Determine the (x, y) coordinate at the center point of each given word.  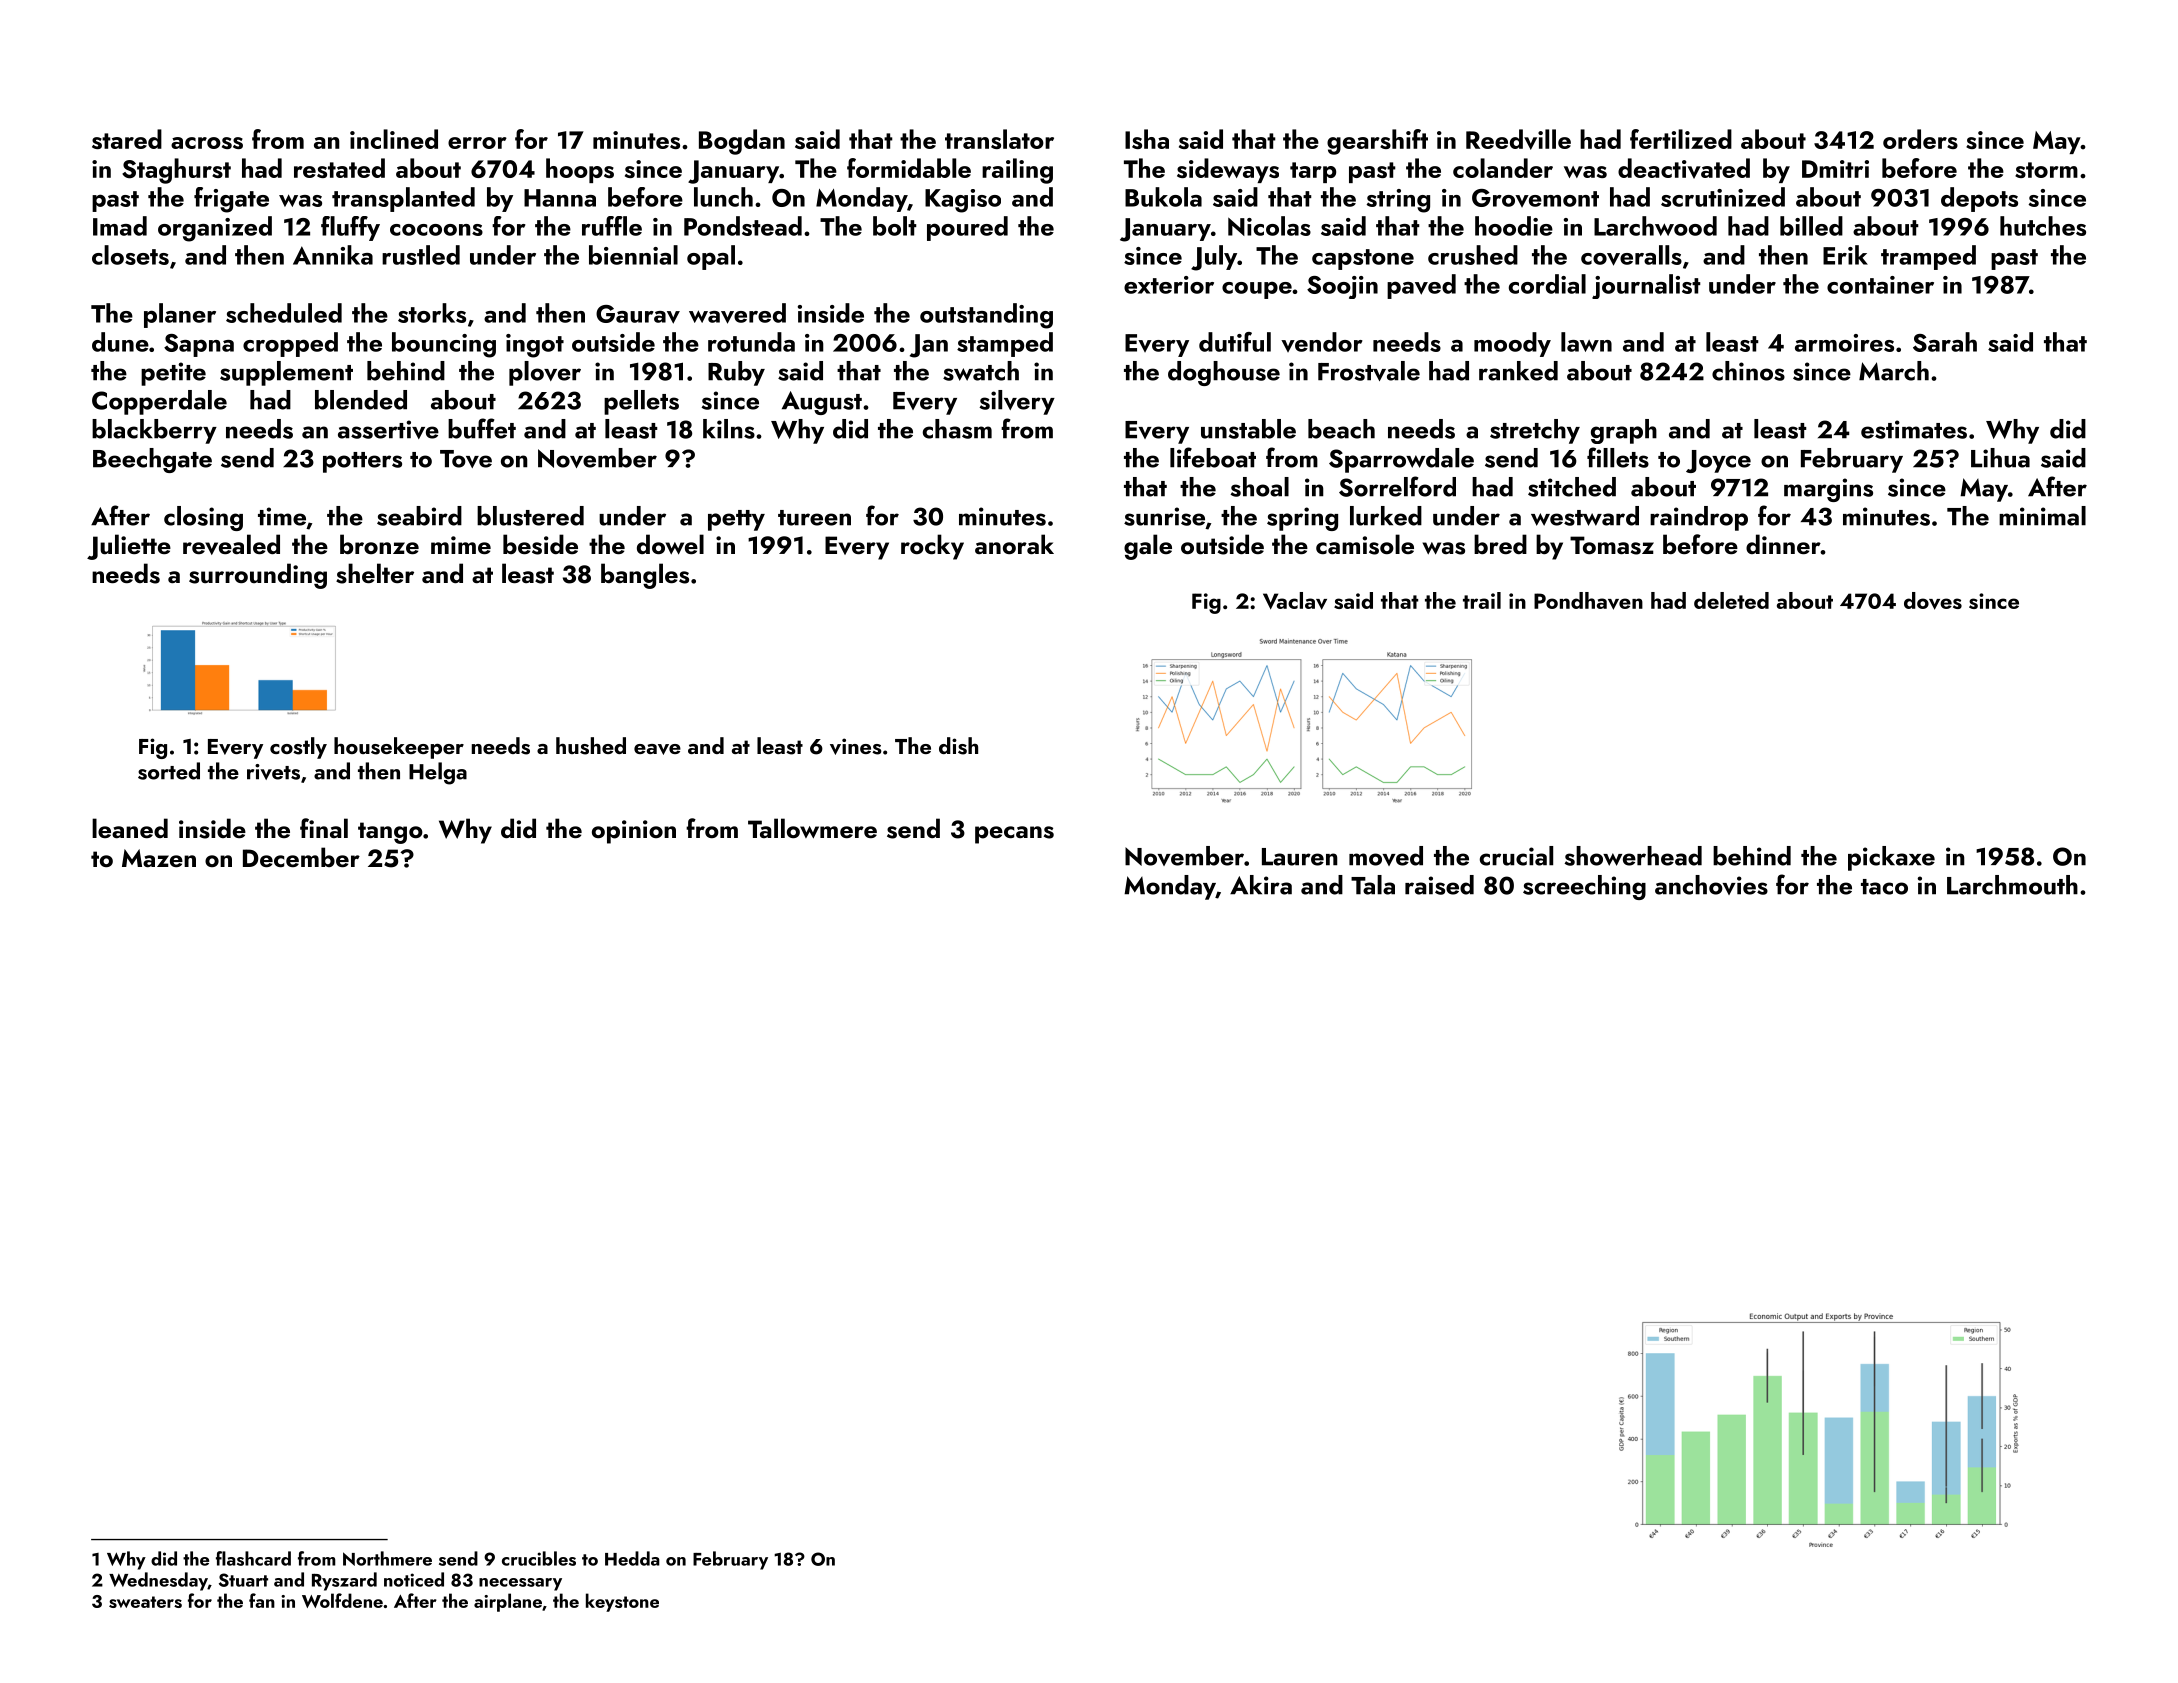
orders (1920, 139)
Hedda (632, 1558)
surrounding (258, 576)
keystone (622, 1602)
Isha (1147, 139)
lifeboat (1213, 457)
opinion (634, 832)
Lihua (2000, 458)
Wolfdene (342, 1600)
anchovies (1711, 885)
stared (127, 139)
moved (1386, 856)
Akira (1261, 885)
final (324, 828)
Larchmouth (2012, 885)
